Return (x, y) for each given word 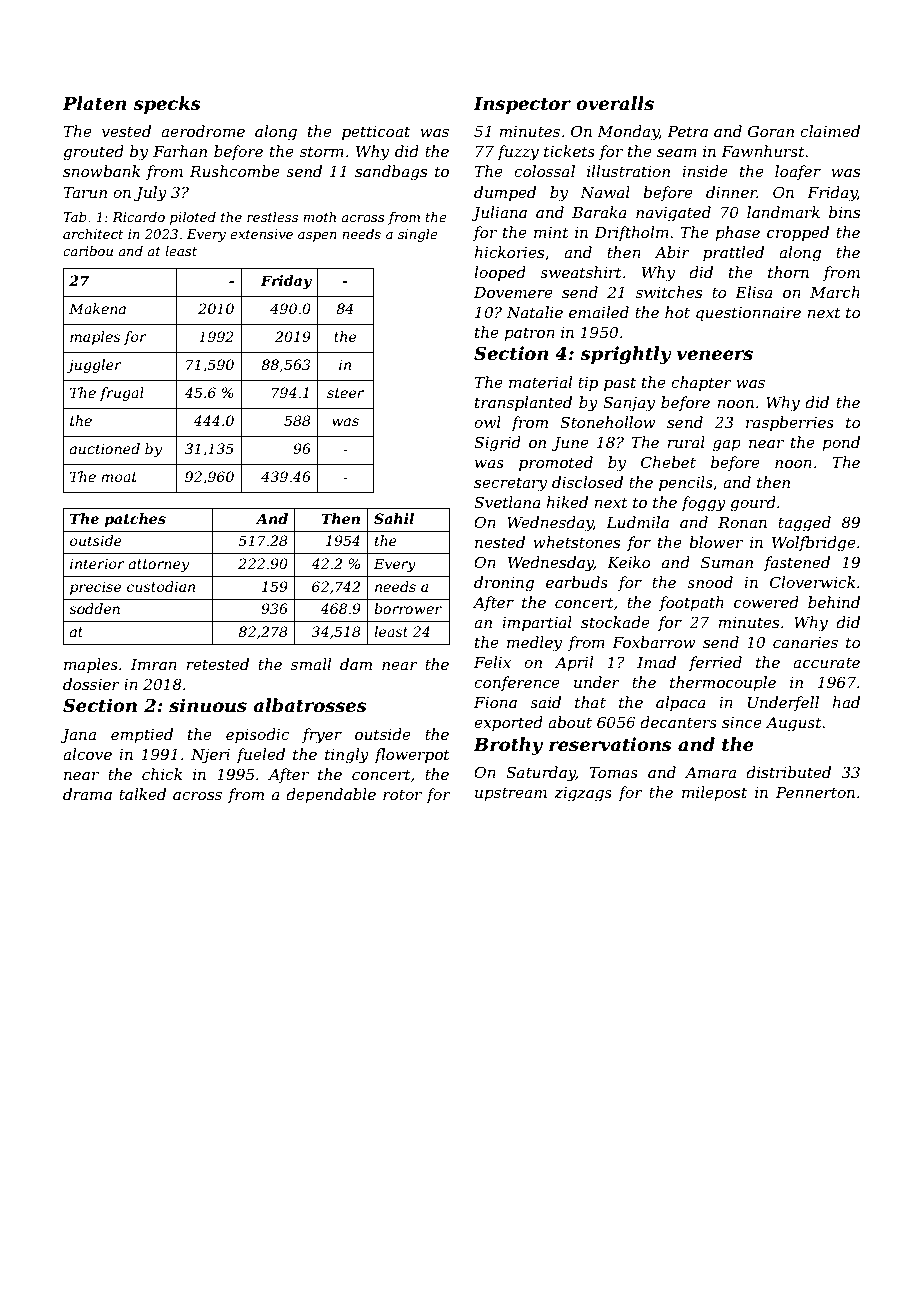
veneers (715, 355)
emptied (142, 735)
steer (345, 393)
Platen (94, 103)
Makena (97, 308)
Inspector (522, 105)
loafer (798, 172)
